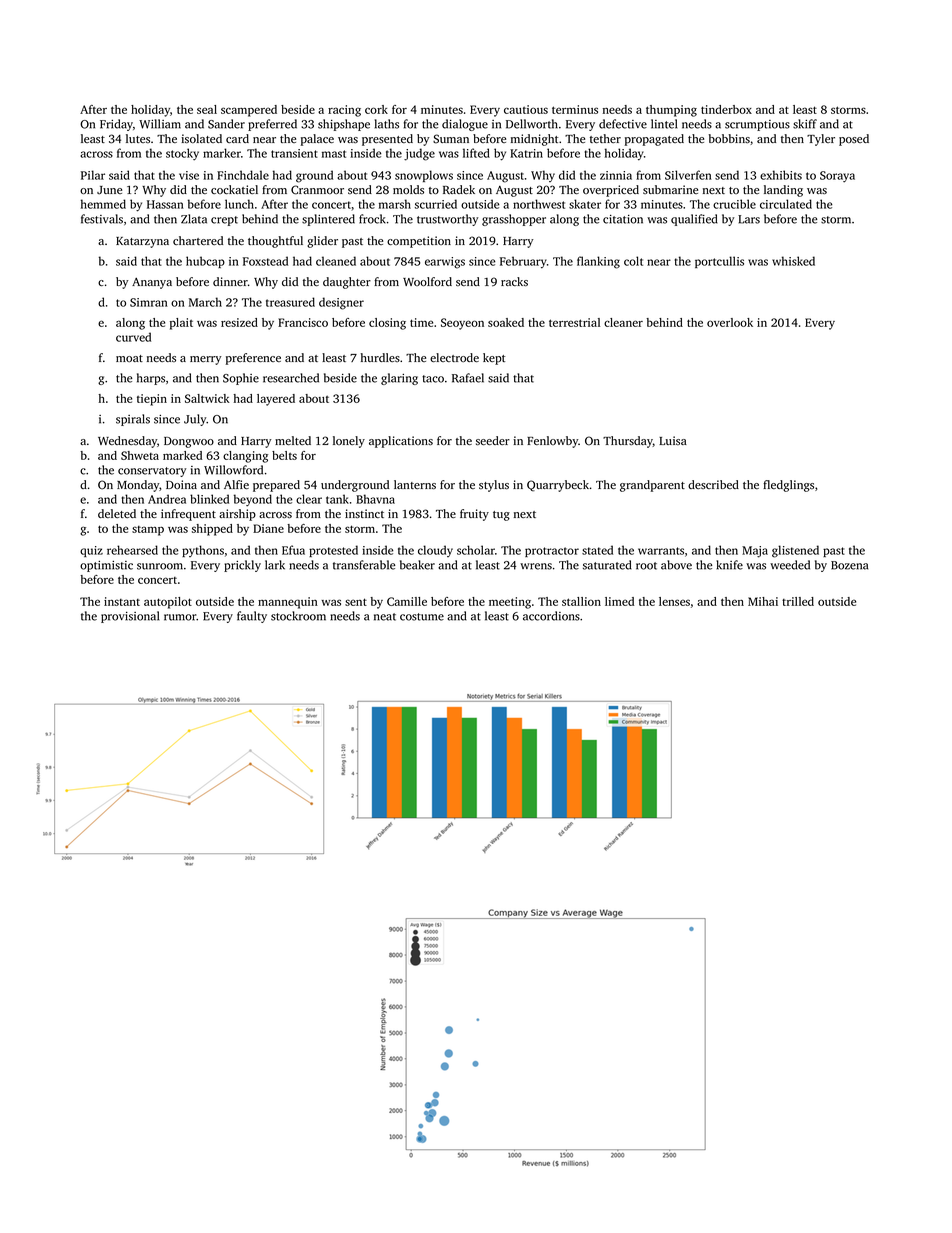 The image size is (952, 1233). Describe the element at coordinates (575, 109) in the page. I see `terminus` at that location.
